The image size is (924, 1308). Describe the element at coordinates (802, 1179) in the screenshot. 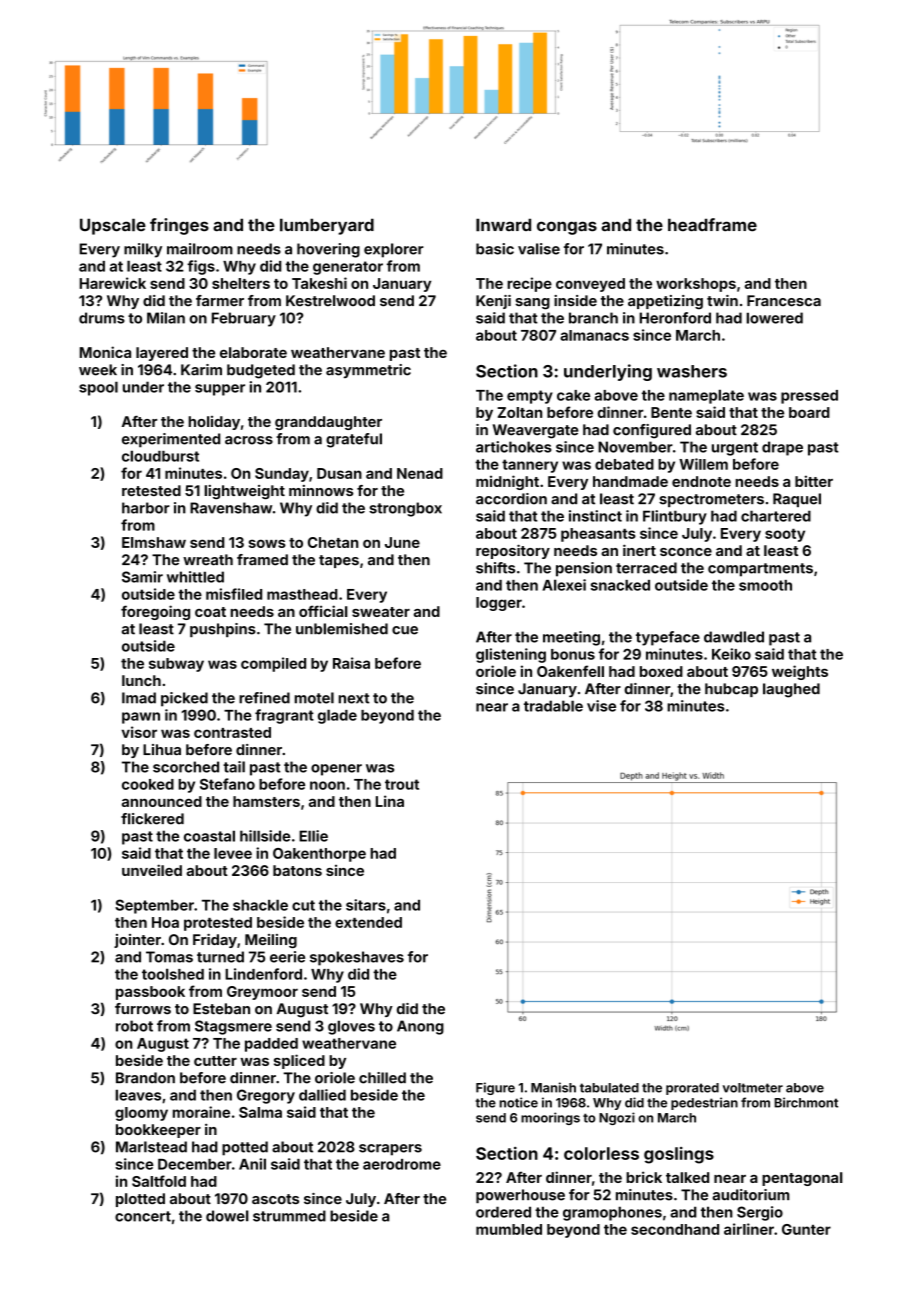

I see `pentagonal` at that location.
